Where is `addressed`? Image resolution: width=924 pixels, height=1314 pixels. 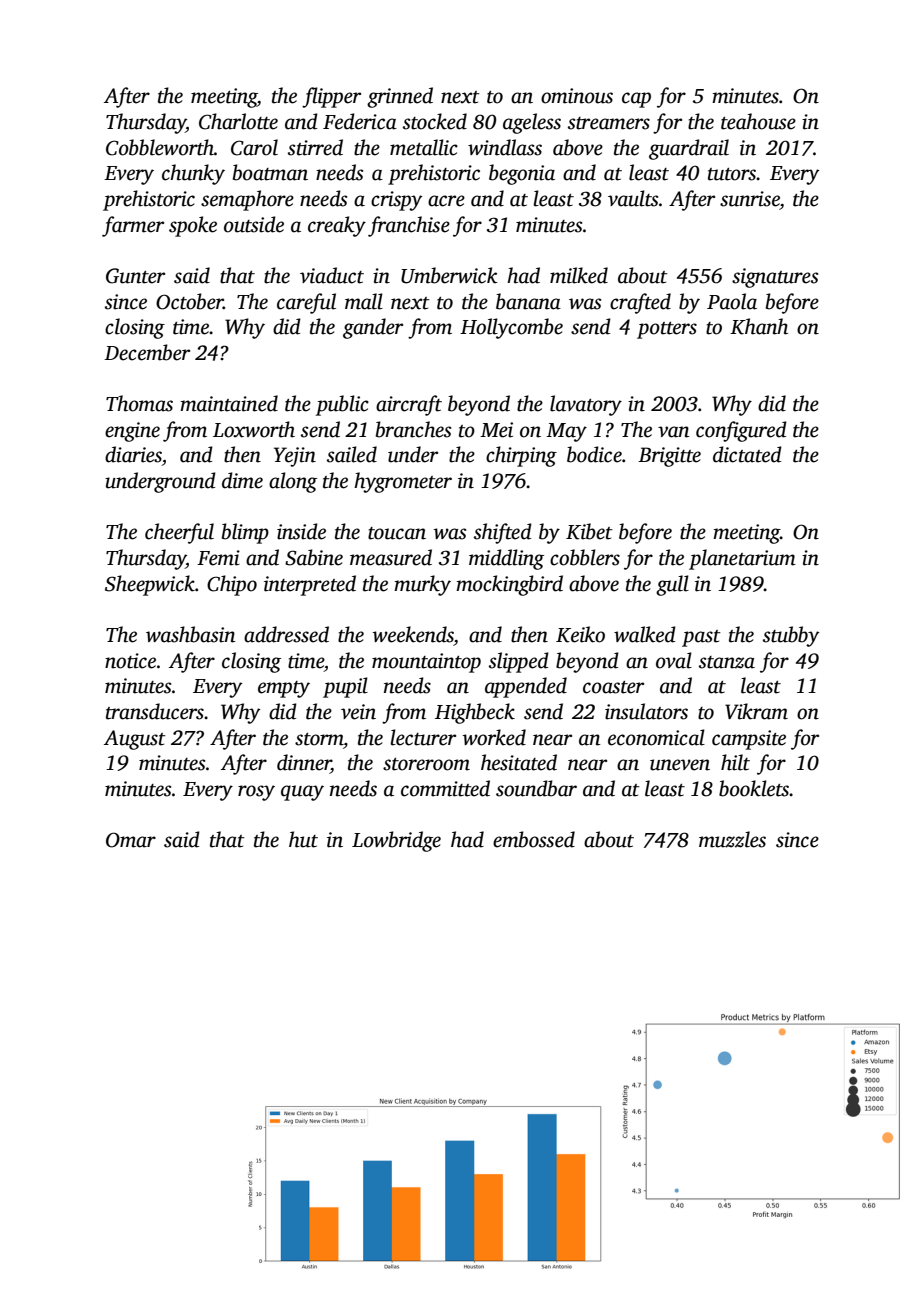 addressed is located at coordinates (286, 634).
